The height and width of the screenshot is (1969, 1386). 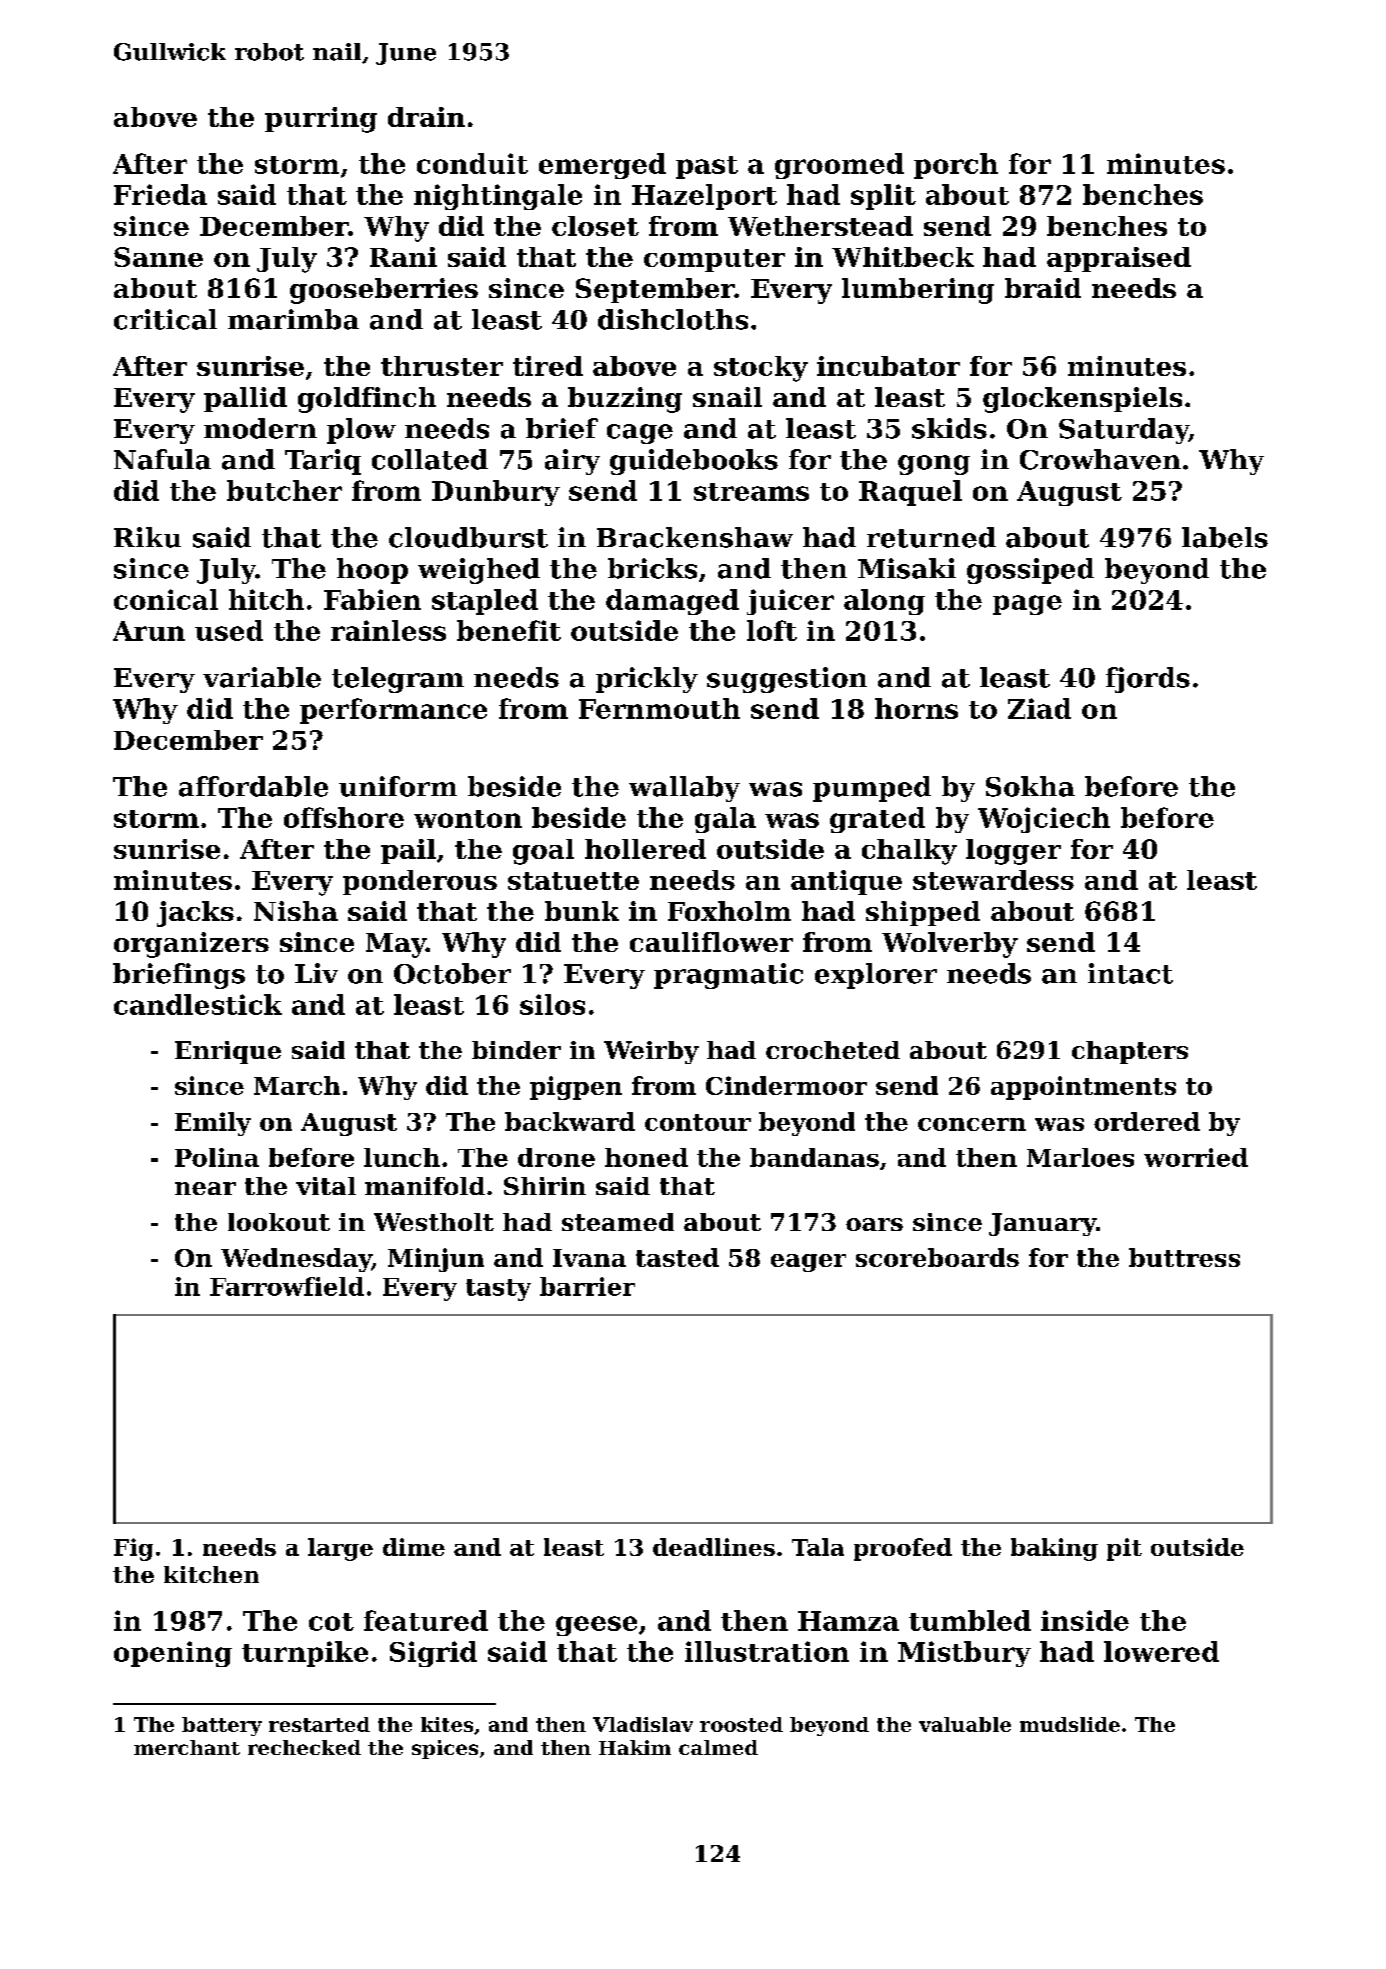 I want to click on emerged, so click(x=602, y=166).
